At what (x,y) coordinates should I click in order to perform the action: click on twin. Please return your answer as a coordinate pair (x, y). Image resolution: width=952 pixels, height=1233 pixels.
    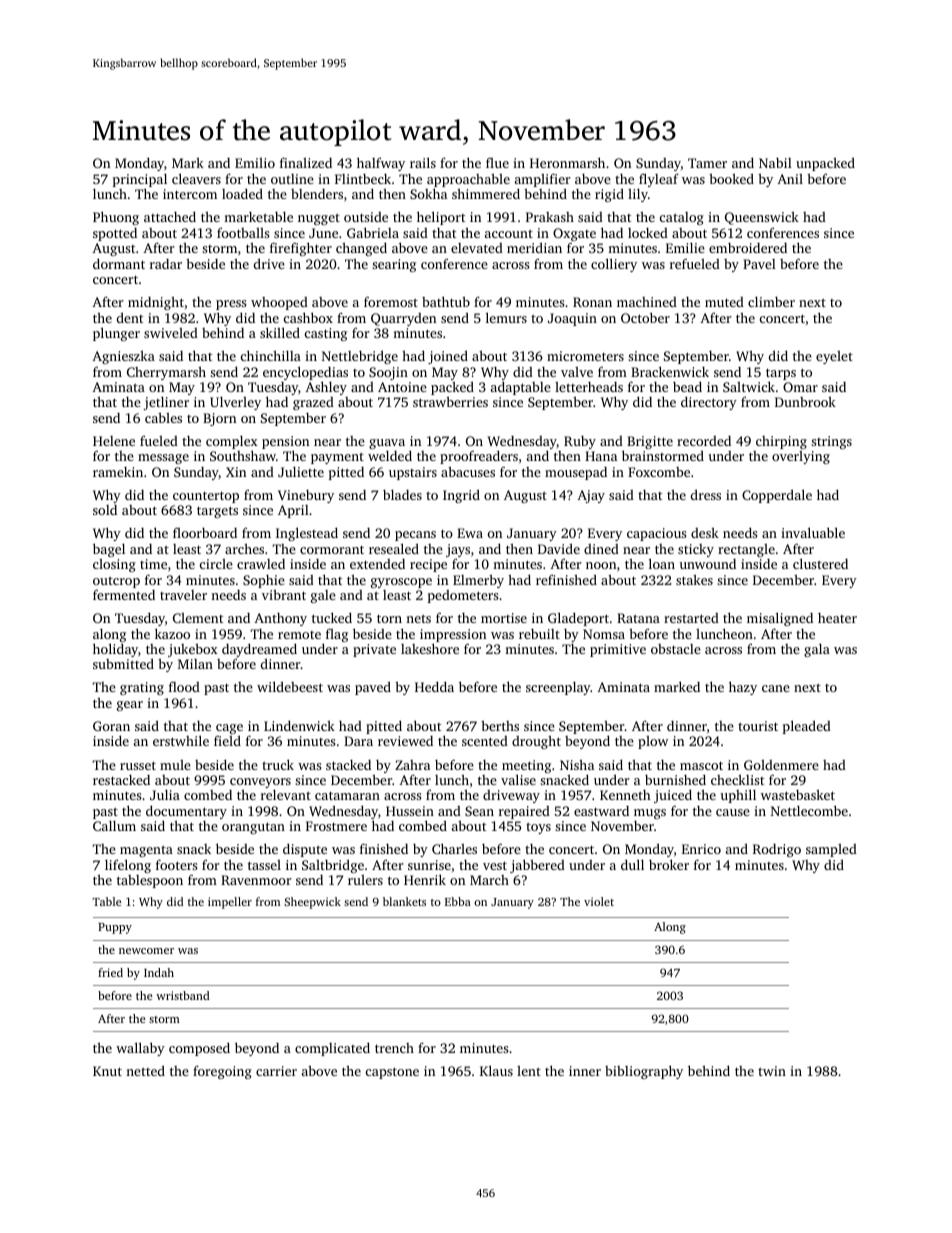
    Looking at the image, I should click on (772, 1071).
